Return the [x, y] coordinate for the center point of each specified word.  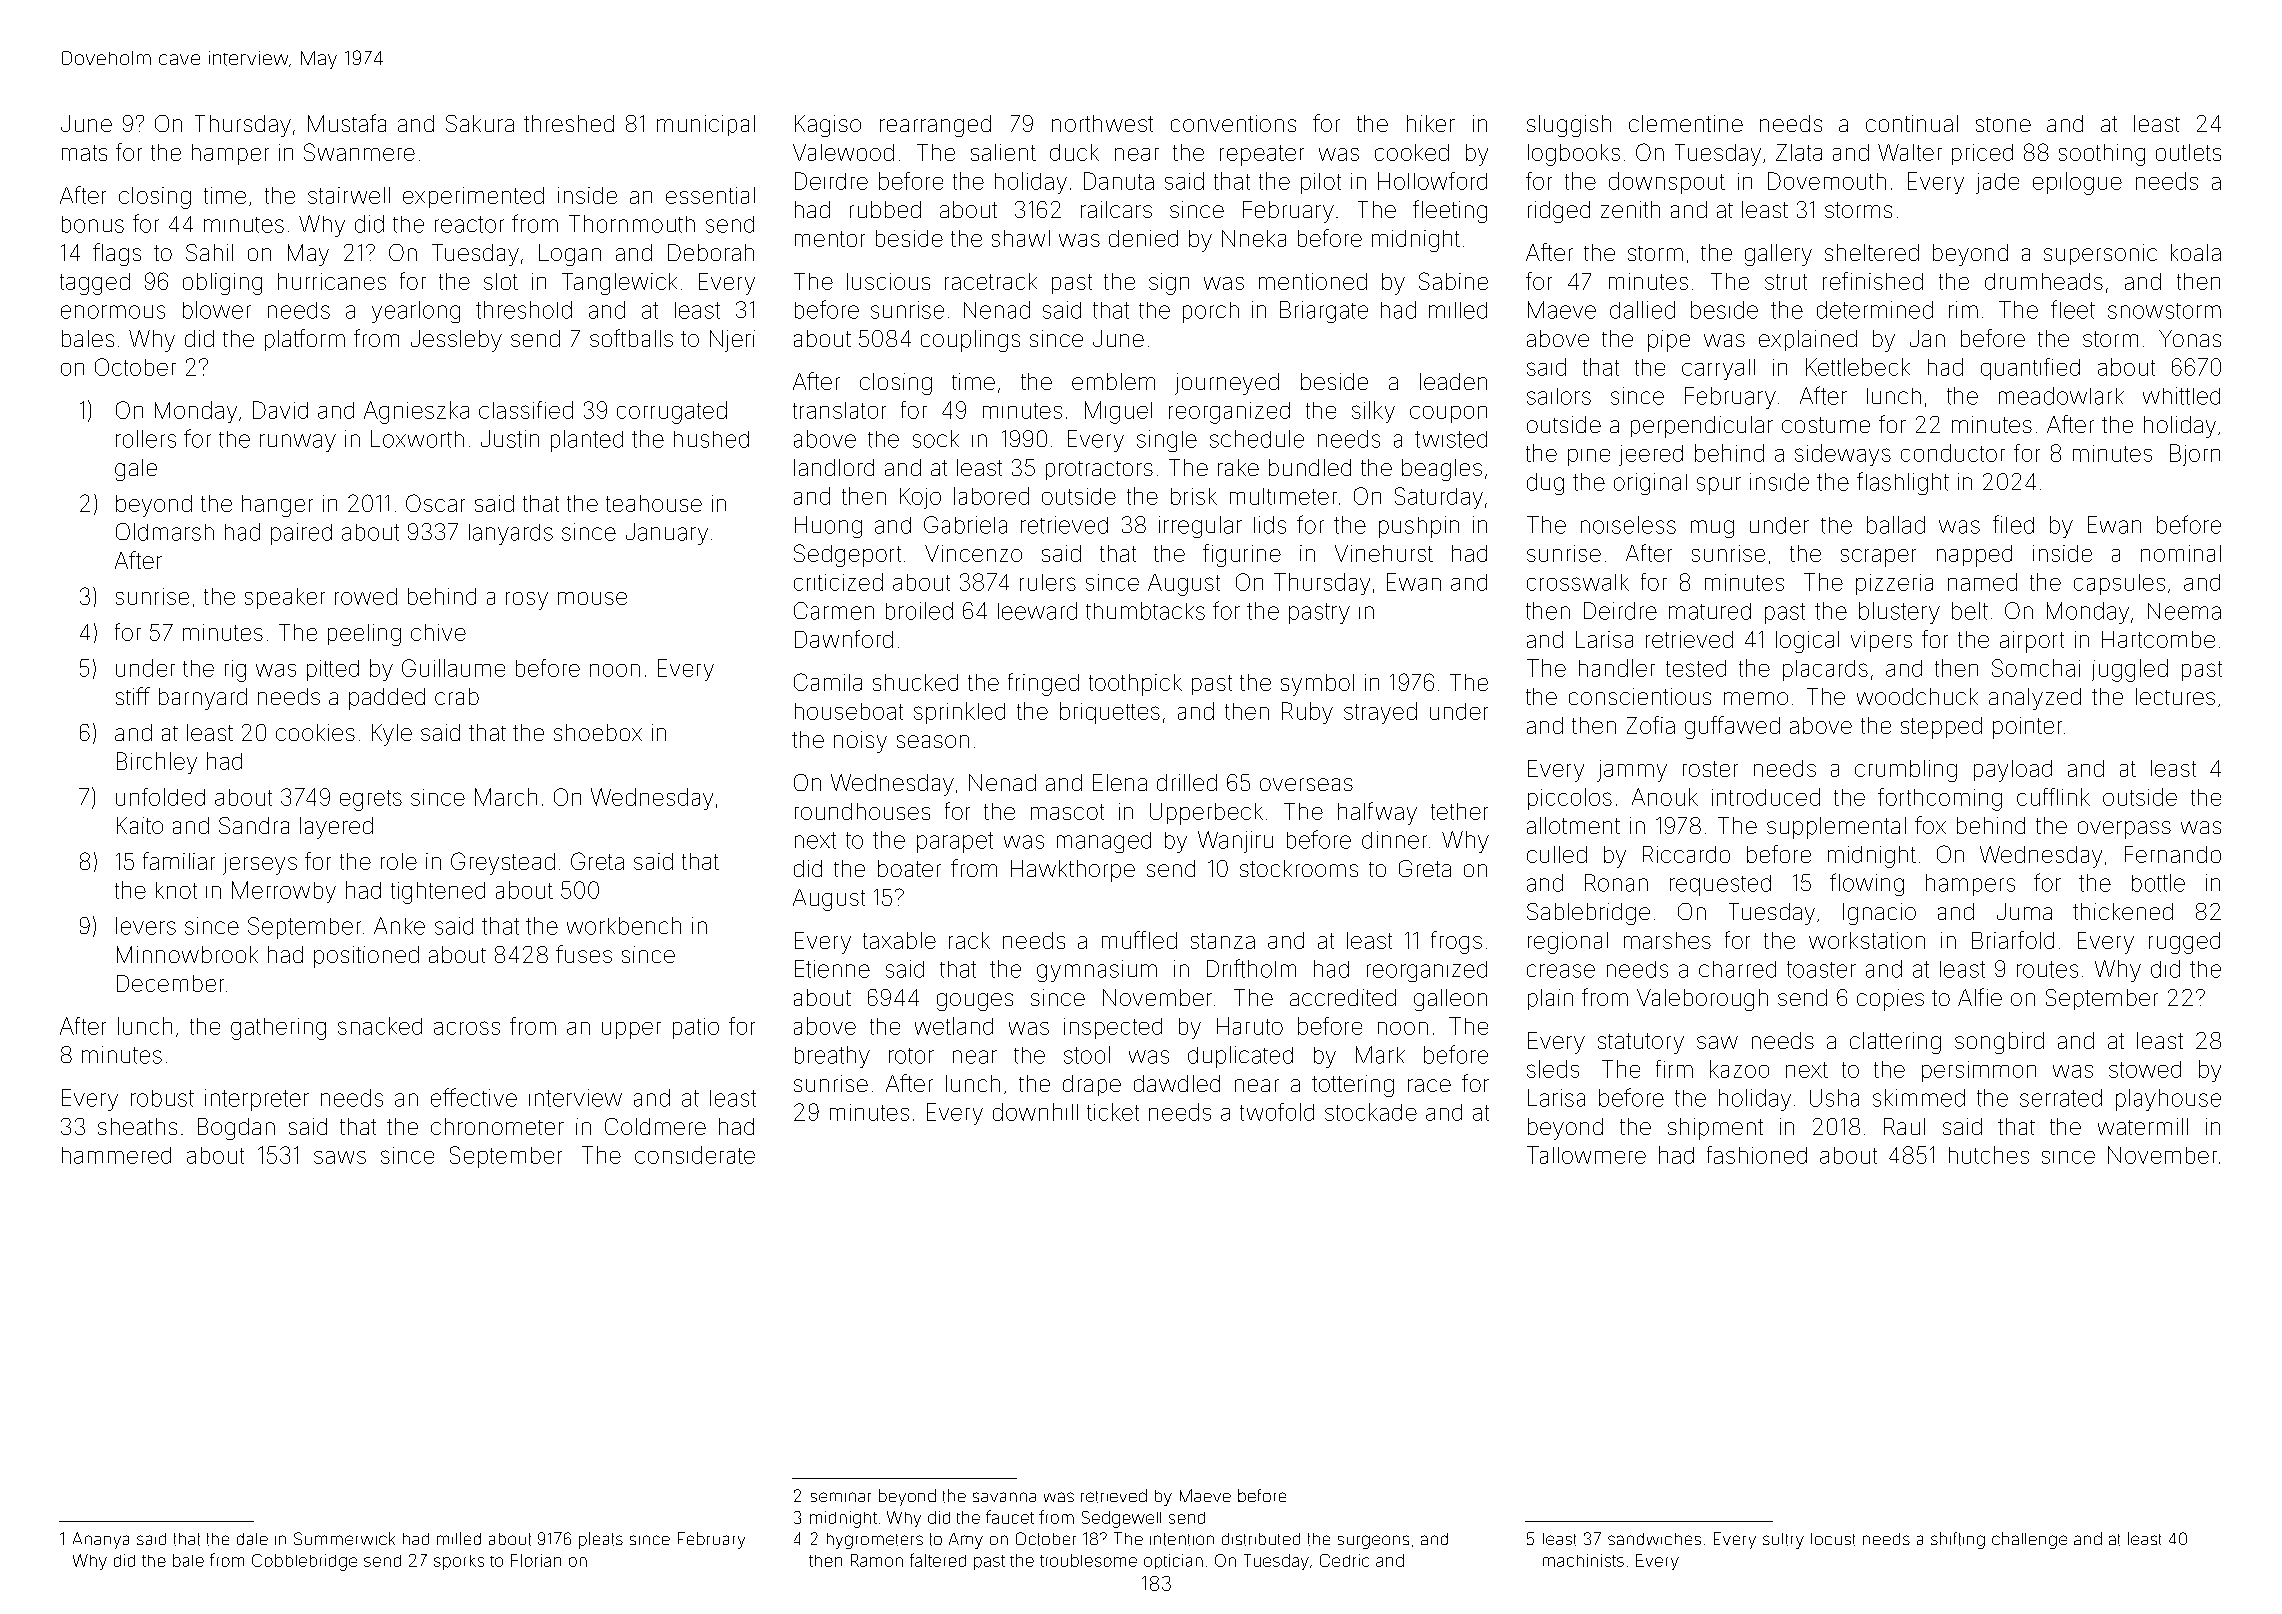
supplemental [1836, 828]
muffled [1139, 940]
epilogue [2077, 183]
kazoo [1739, 1069]
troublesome [1088, 1560]
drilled [1187, 782]
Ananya [101, 1540]
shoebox [598, 732]
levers [146, 926]
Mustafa [347, 123]
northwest [1102, 123]
